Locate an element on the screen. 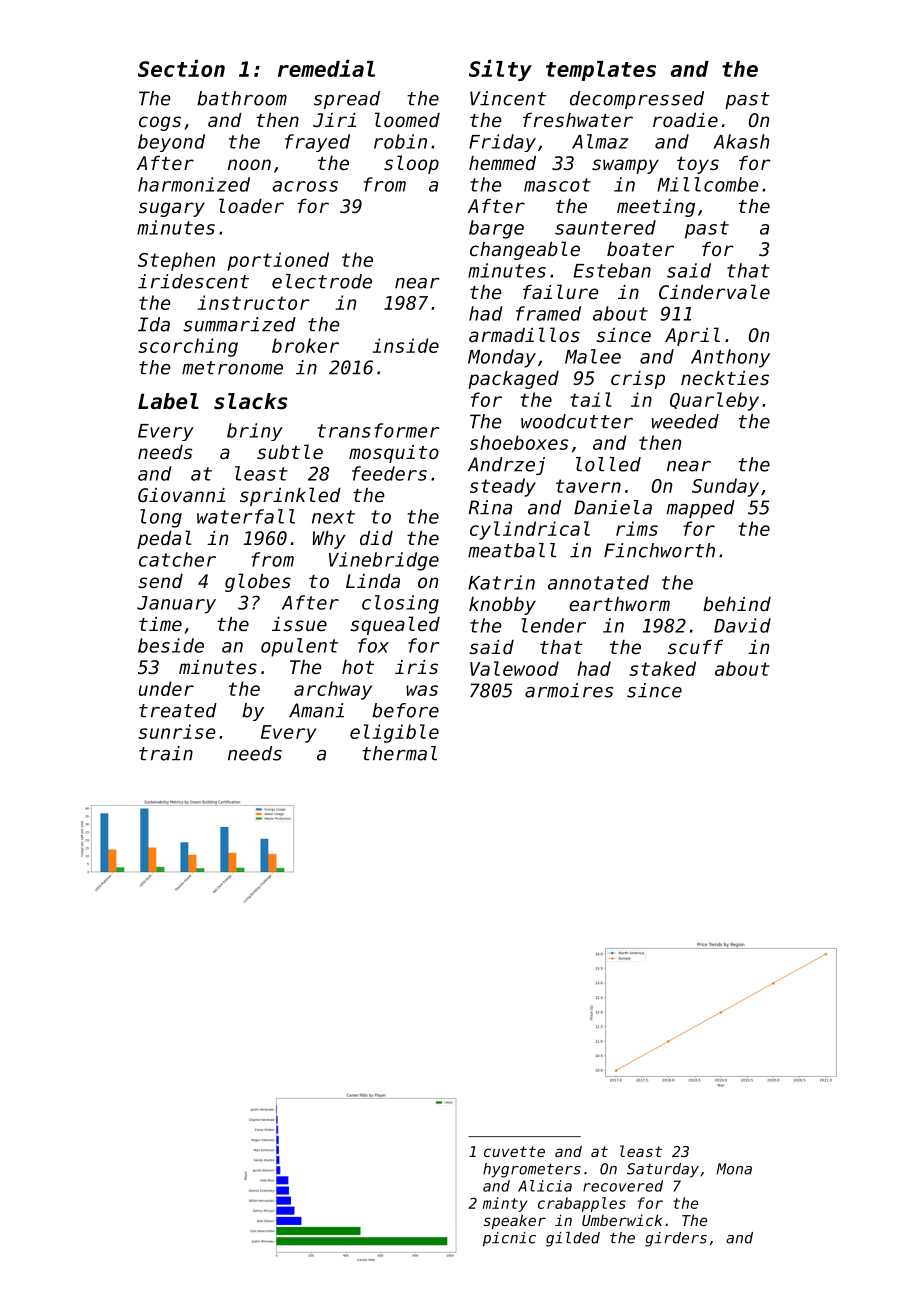 The width and height of the screenshot is (908, 1316). David is located at coordinates (742, 625).
